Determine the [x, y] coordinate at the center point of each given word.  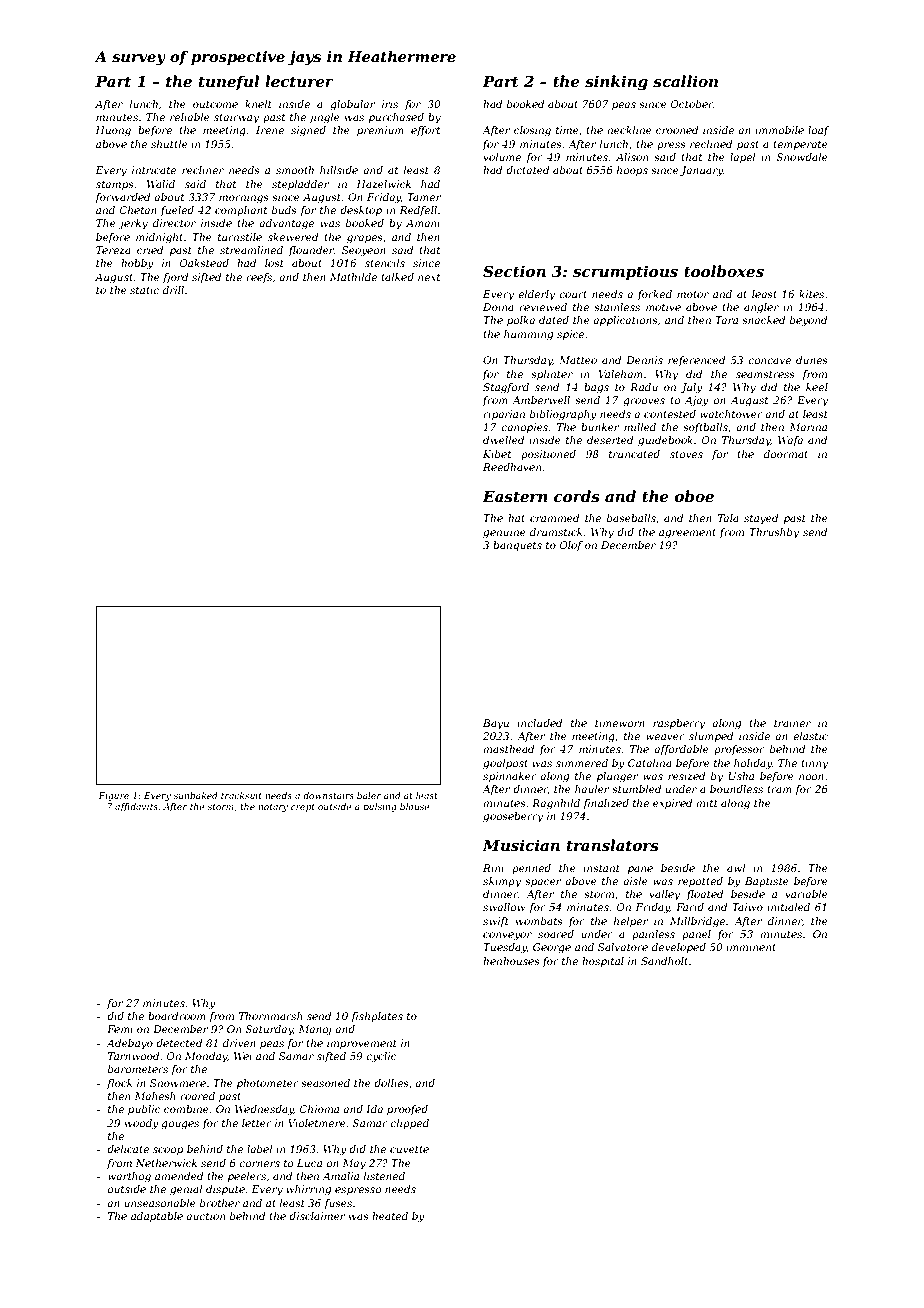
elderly [536, 295]
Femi [120, 1029]
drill [173, 290]
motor [693, 294]
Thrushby [774, 533]
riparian [504, 415]
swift [496, 922]
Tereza [113, 250]
